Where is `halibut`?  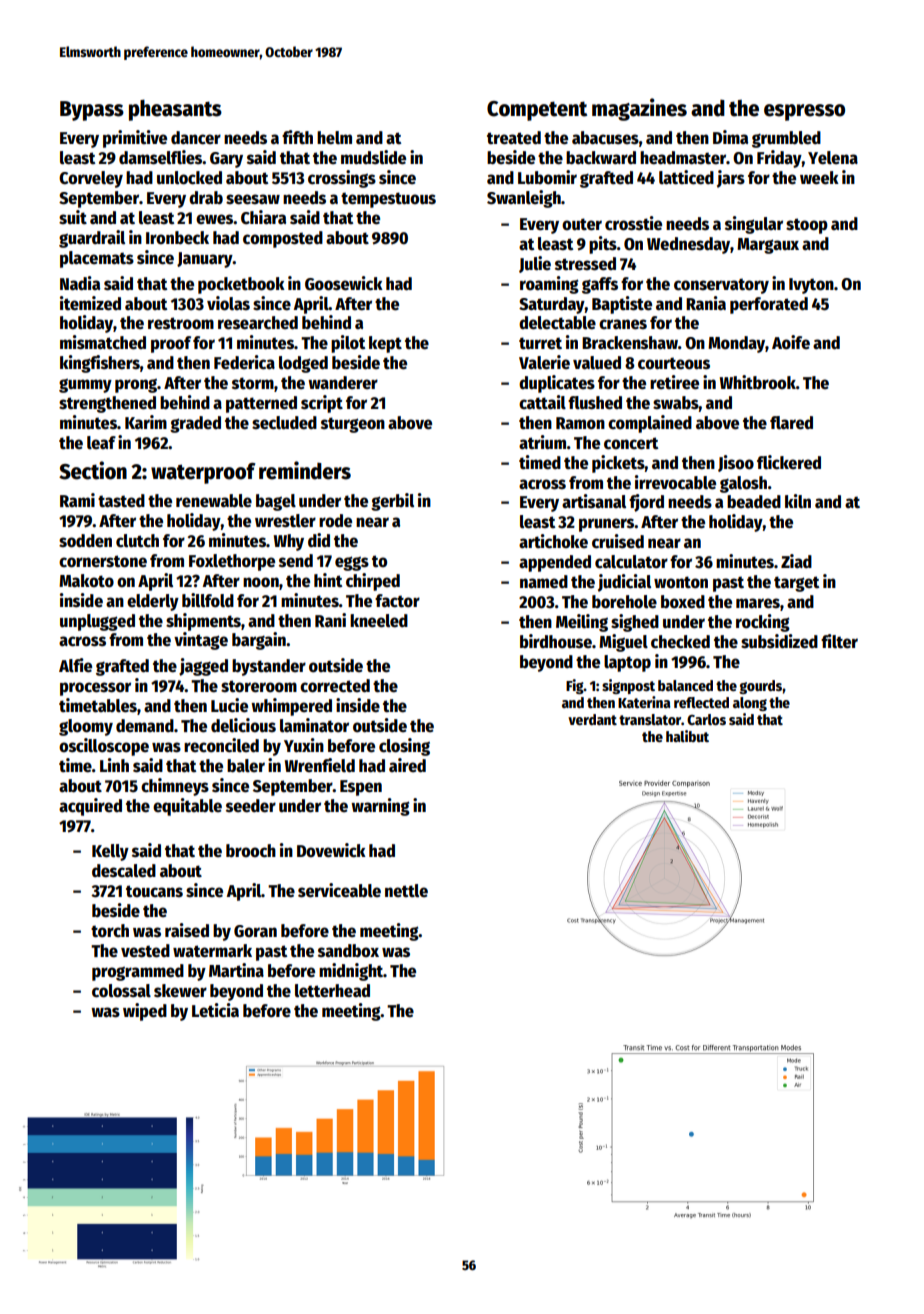 halibut is located at coordinates (687, 736).
